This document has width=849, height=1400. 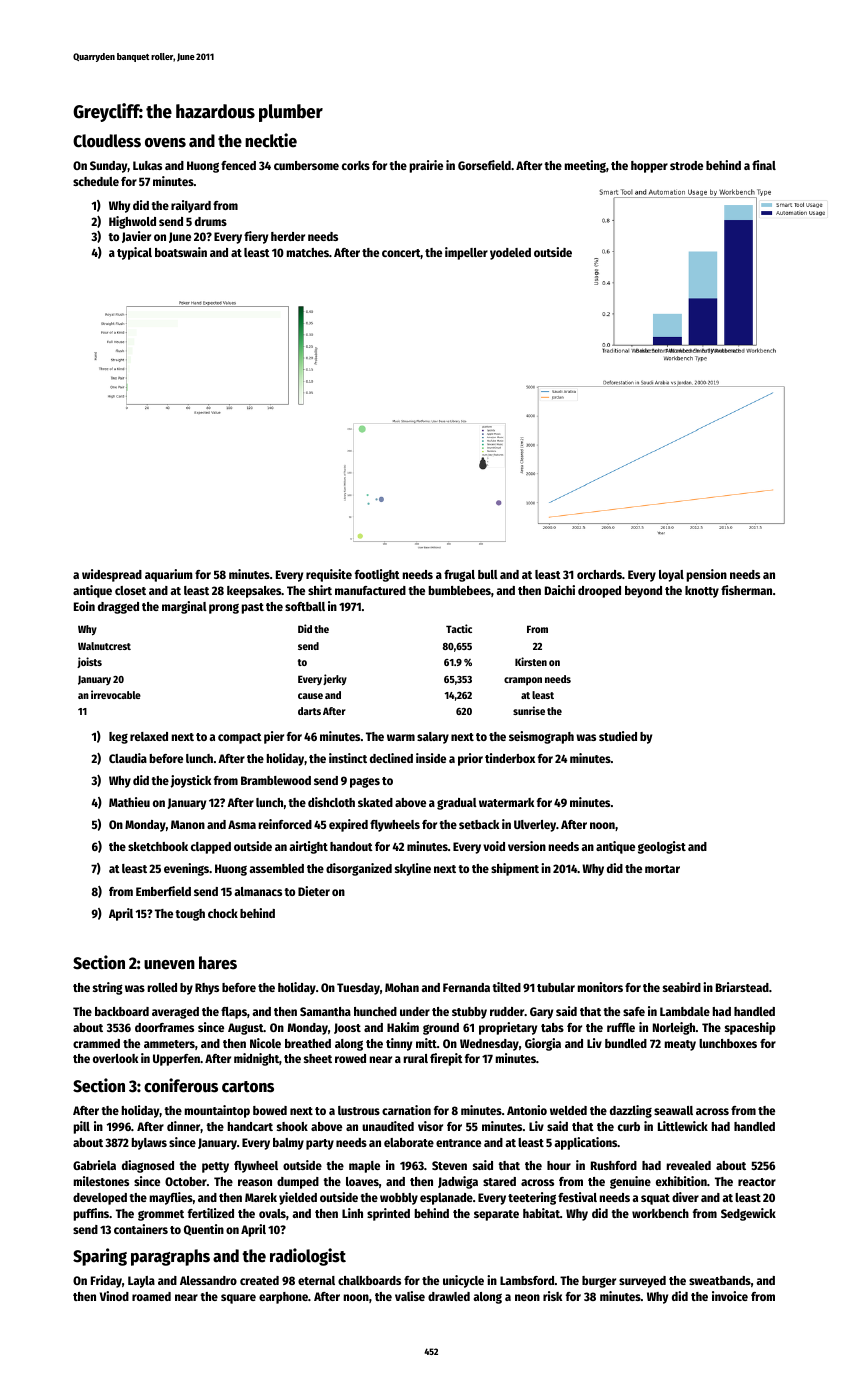 What do you see at coordinates (114, 1296) in the document?
I see `Vinod` at bounding box center [114, 1296].
